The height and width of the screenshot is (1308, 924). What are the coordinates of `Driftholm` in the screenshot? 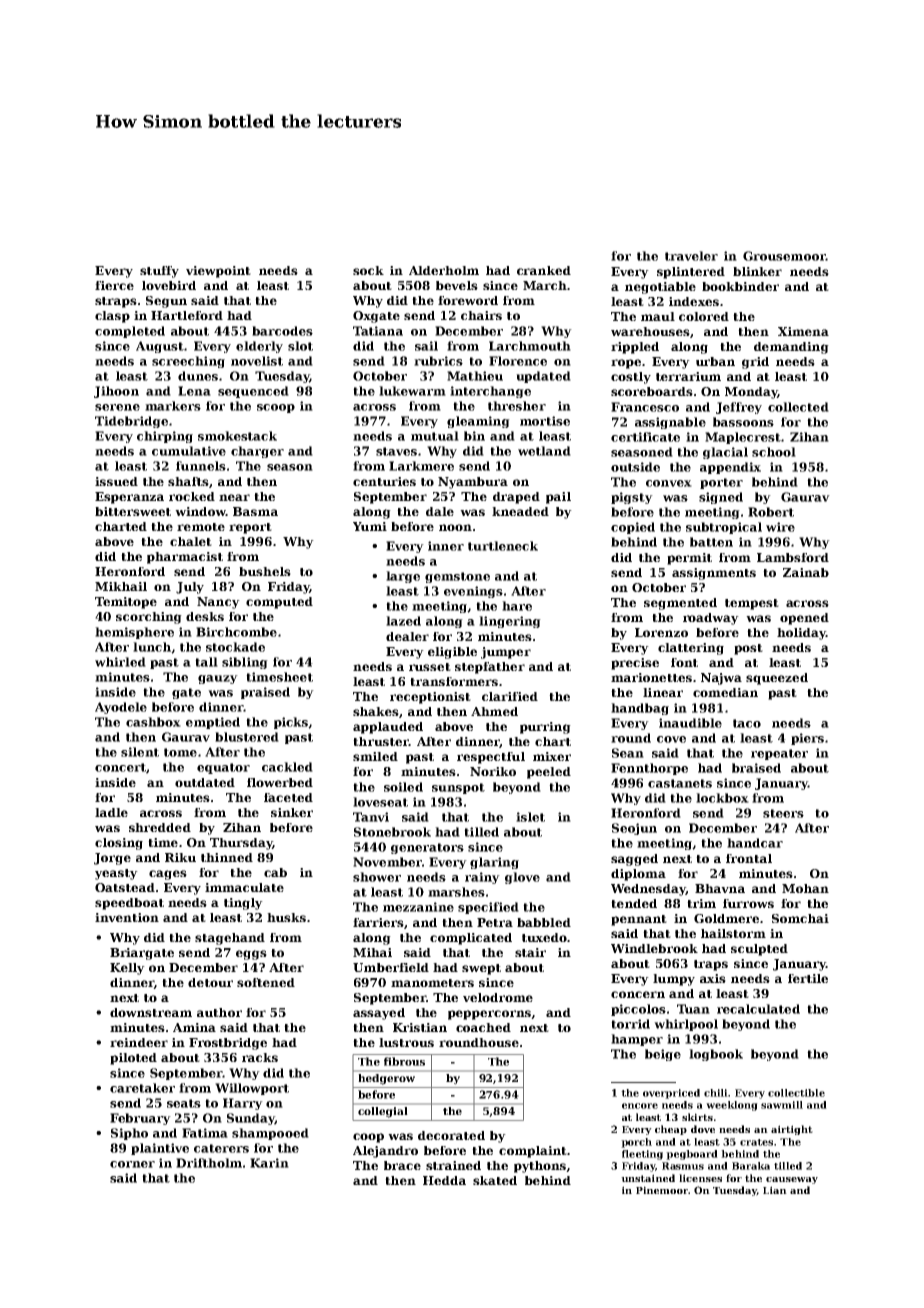 It's located at (209, 1163).
